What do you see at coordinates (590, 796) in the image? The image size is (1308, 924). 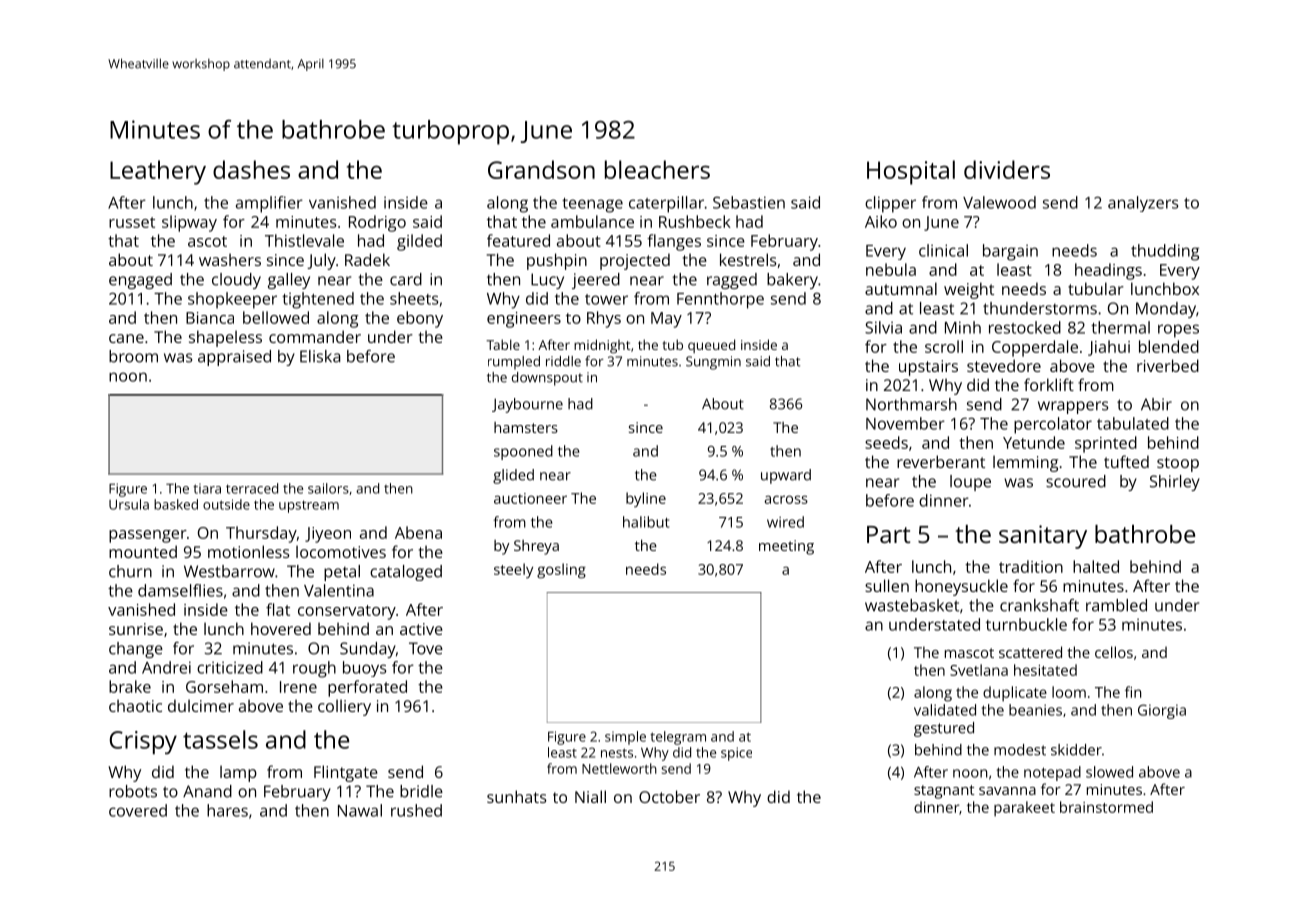 I see `Niall` at bounding box center [590, 796].
